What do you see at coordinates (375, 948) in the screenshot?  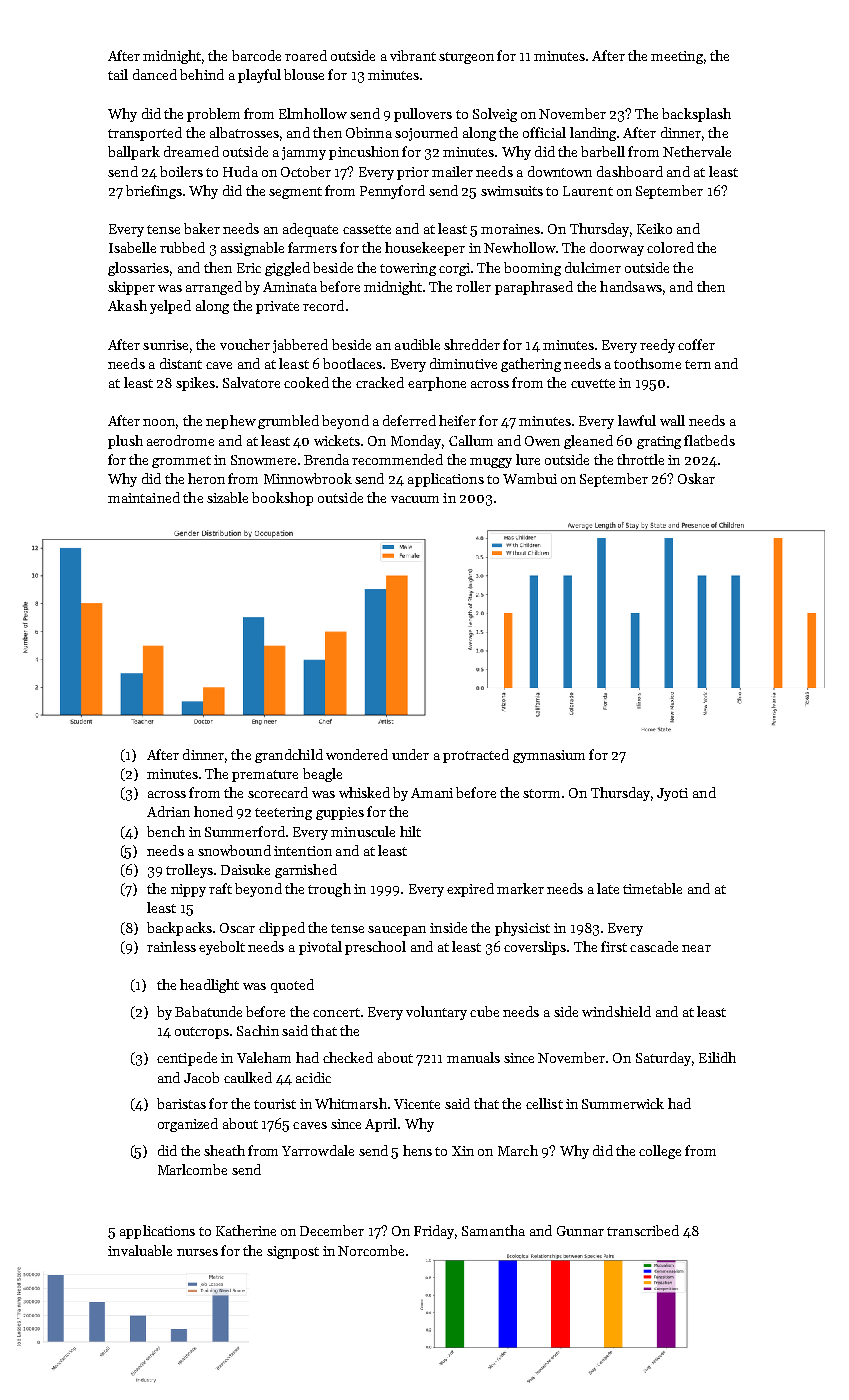 I see `preschool` at bounding box center [375, 948].
